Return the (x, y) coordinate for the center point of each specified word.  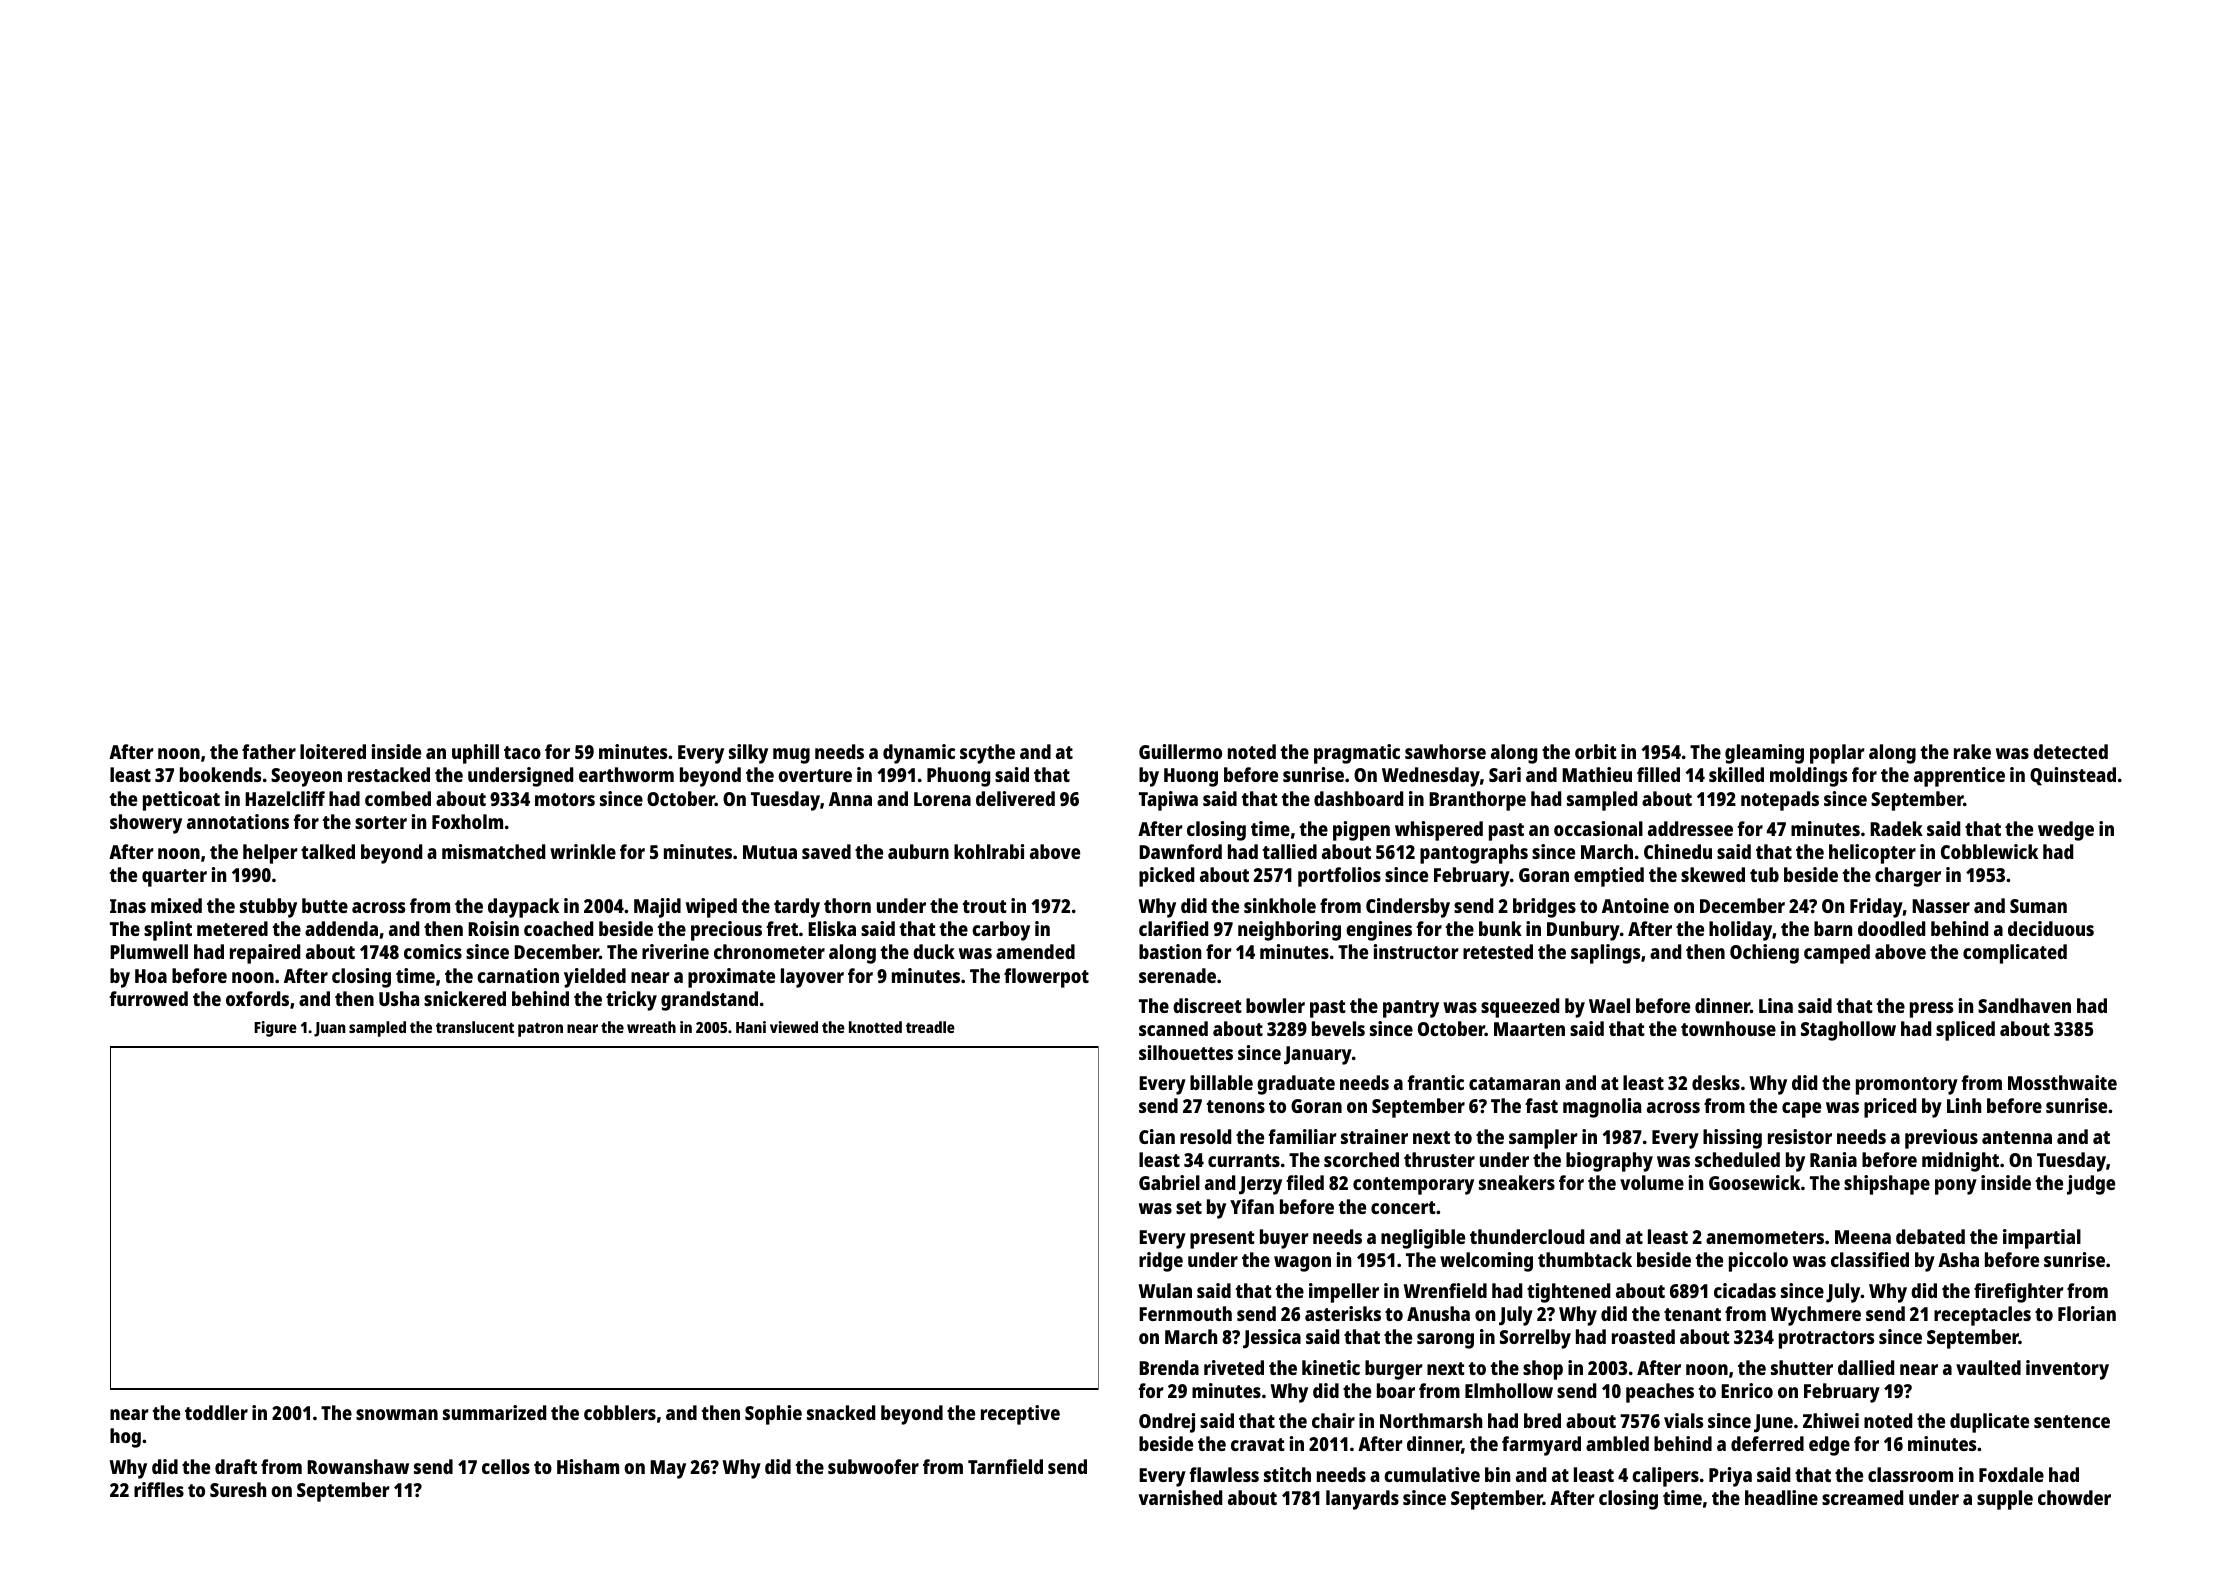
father (269, 751)
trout (985, 906)
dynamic (919, 754)
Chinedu (1678, 851)
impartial (2042, 1239)
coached (558, 928)
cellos (506, 1466)
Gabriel (1169, 1182)
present (1222, 1240)
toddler (216, 1412)
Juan (329, 1029)
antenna (2017, 1137)
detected (2070, 751)
